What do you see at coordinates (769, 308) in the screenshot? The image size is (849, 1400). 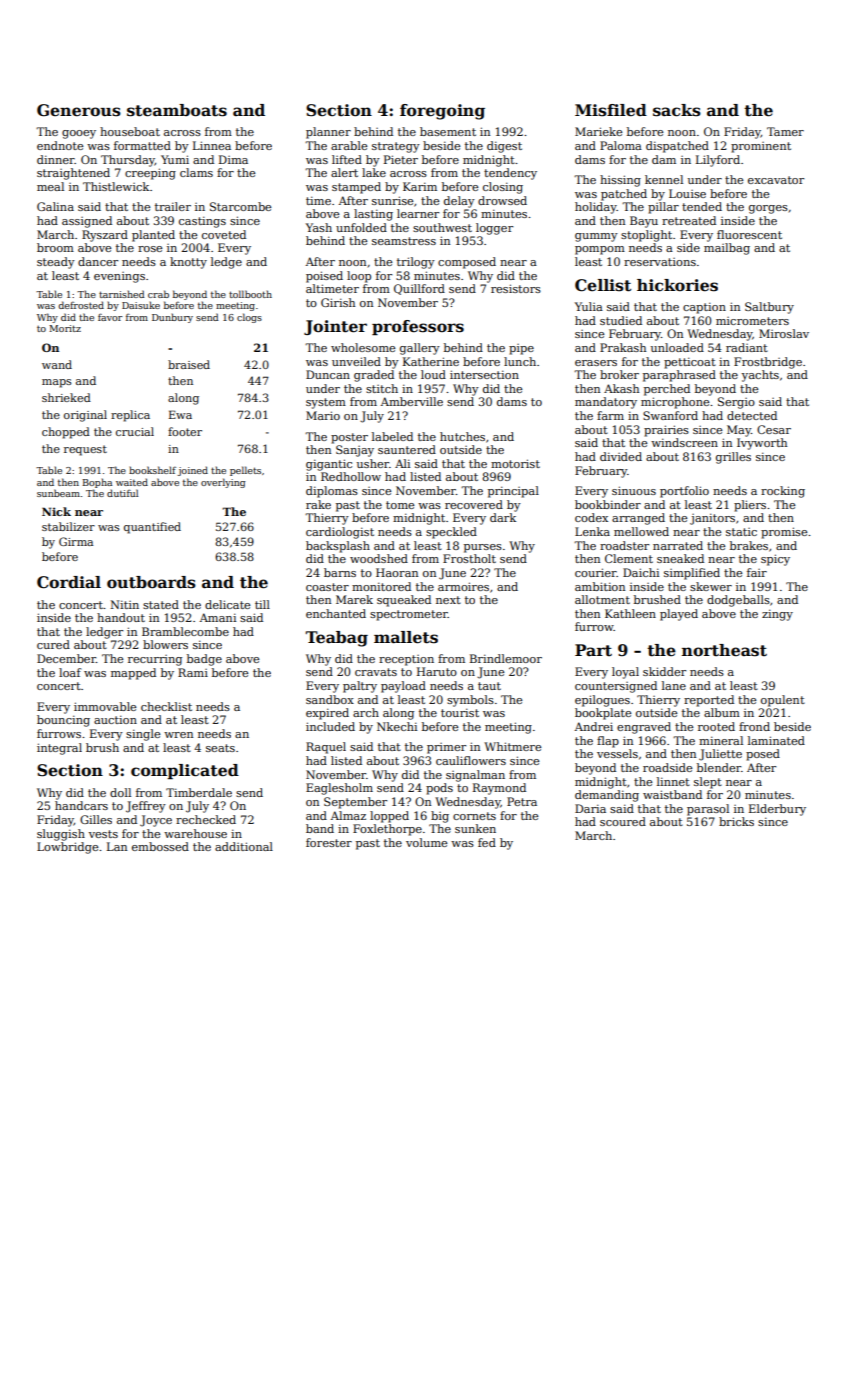 I see `Saltbury` at bounding box center [769, 308].
